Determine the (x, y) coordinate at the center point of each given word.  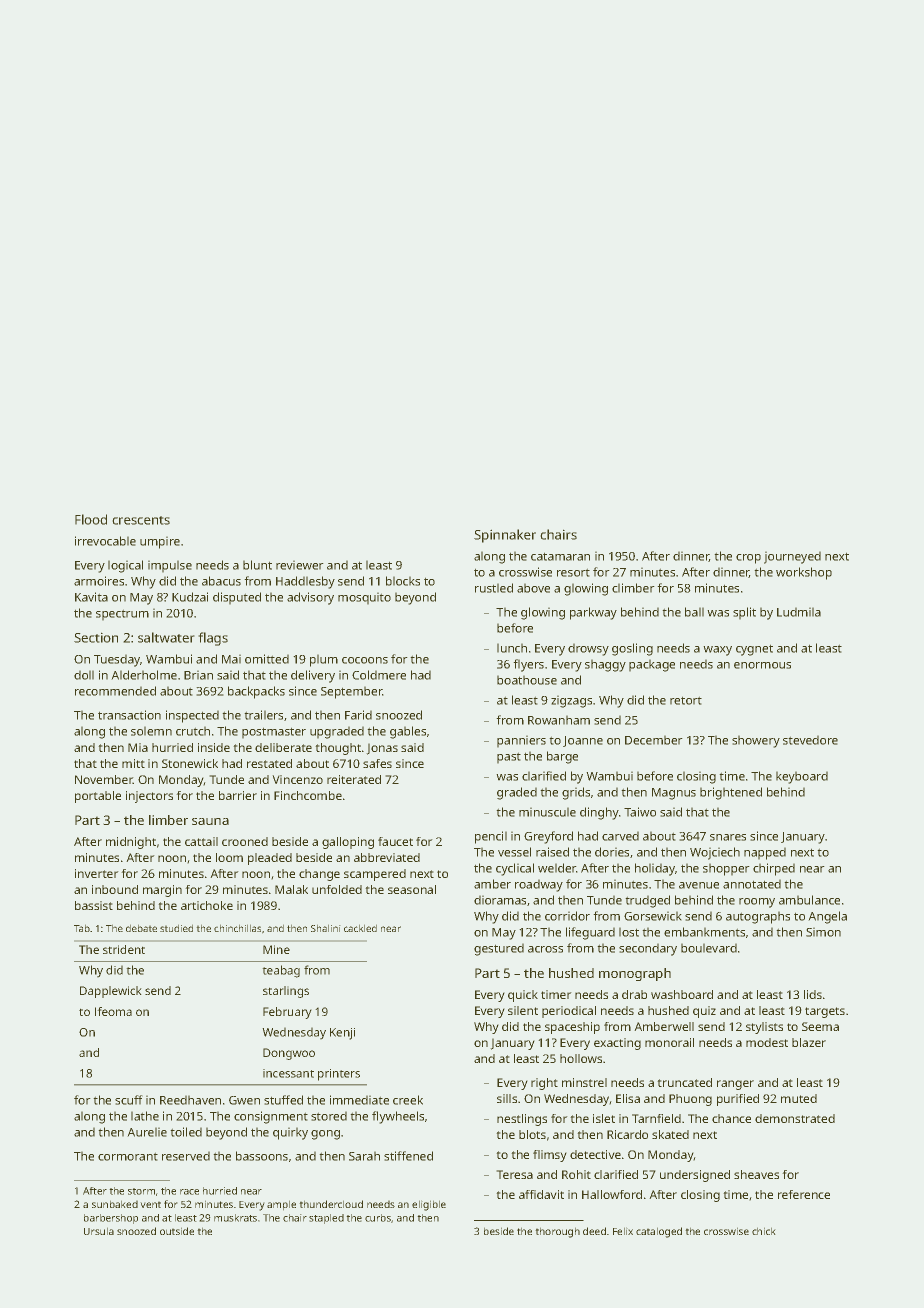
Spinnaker (505, 536)
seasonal (412, 889)
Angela (827, 917)
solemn (151, 731)
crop (748, 559)
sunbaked (115, 1204)
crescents (141, 520)
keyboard (802, 777)
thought (338, 749)
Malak (291, 889)
